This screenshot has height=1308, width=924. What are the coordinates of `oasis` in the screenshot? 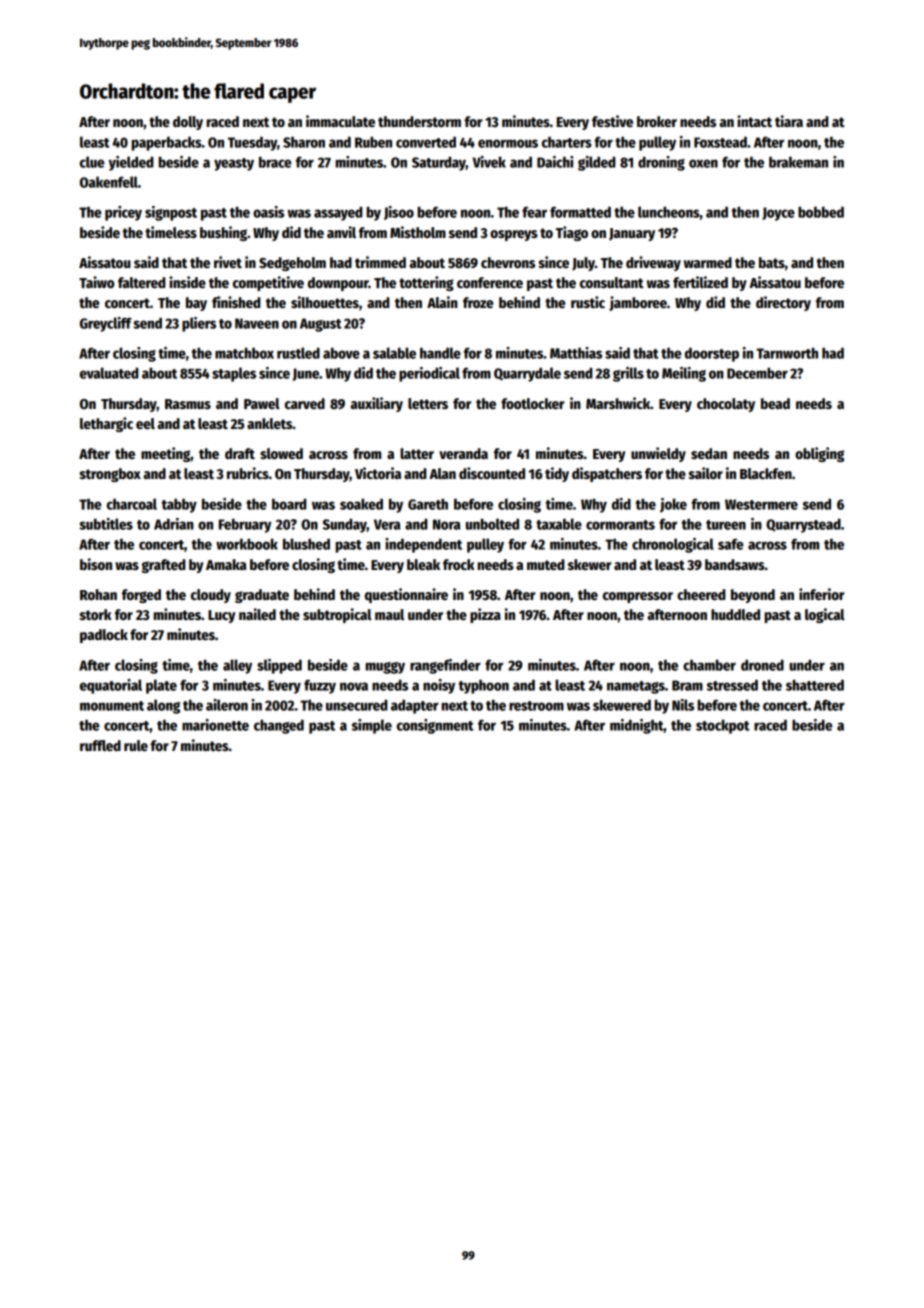 It's located at (268, 212).
